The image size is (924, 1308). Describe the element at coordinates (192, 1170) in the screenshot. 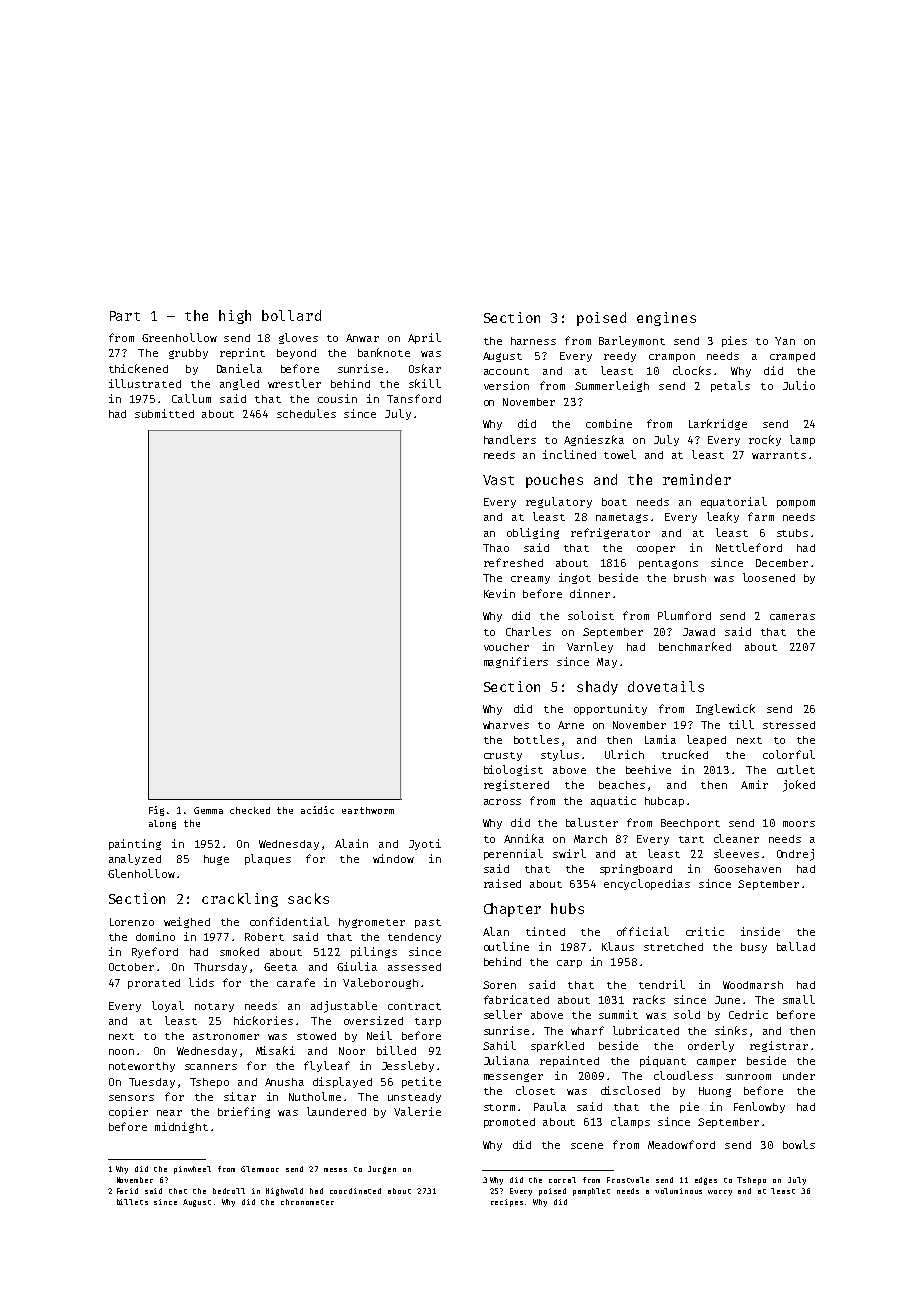

I see `pinwheel` at that location.
